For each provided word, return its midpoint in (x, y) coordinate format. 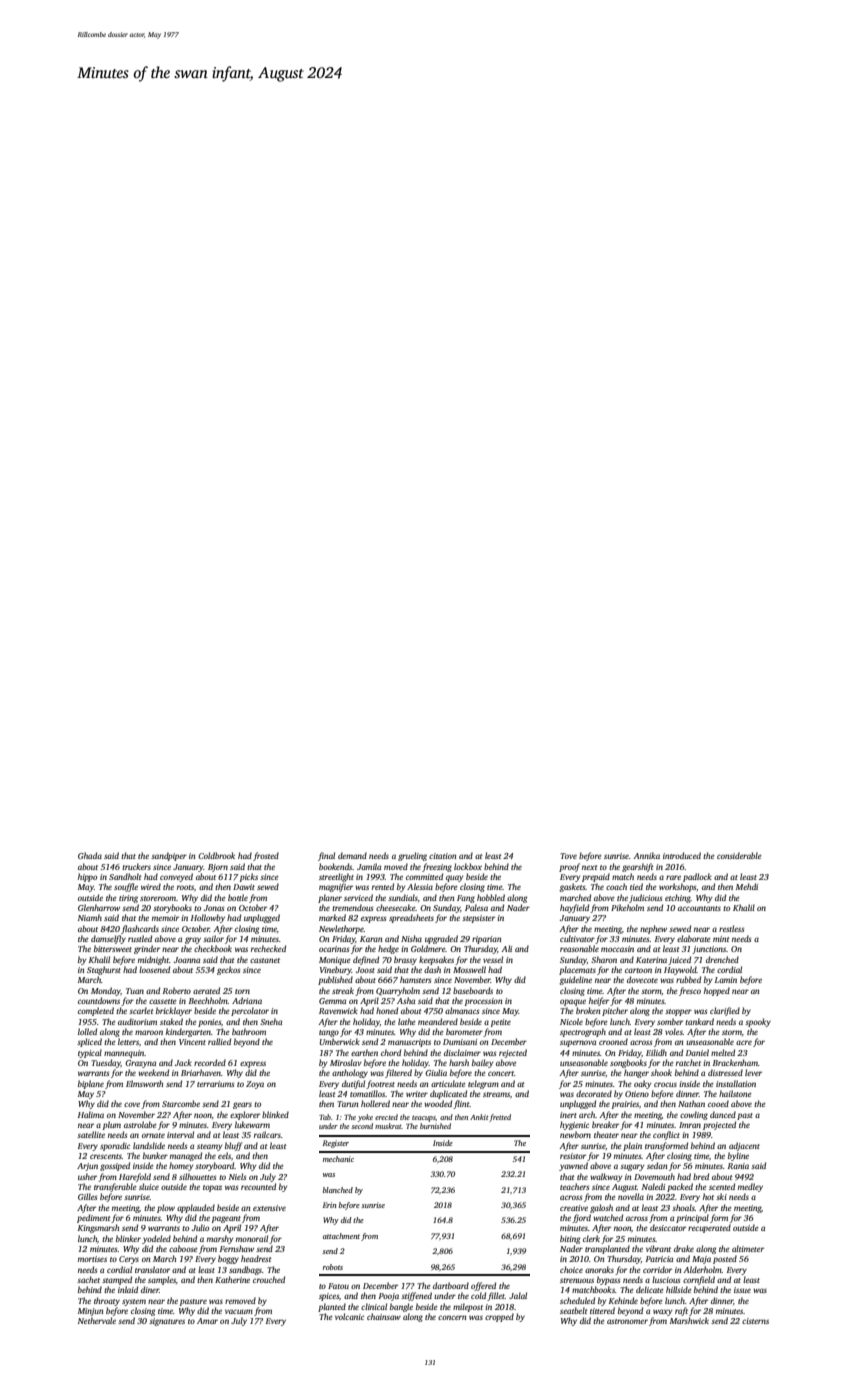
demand (352, 855)
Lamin (726, 980)
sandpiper (169, 856)
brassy (405, 960)
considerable (739, 855)
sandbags (245, 1270)
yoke (365, 1118)
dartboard (451, 1285)
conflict (666, 1135)
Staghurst (104, 970)
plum (112, 1125)
